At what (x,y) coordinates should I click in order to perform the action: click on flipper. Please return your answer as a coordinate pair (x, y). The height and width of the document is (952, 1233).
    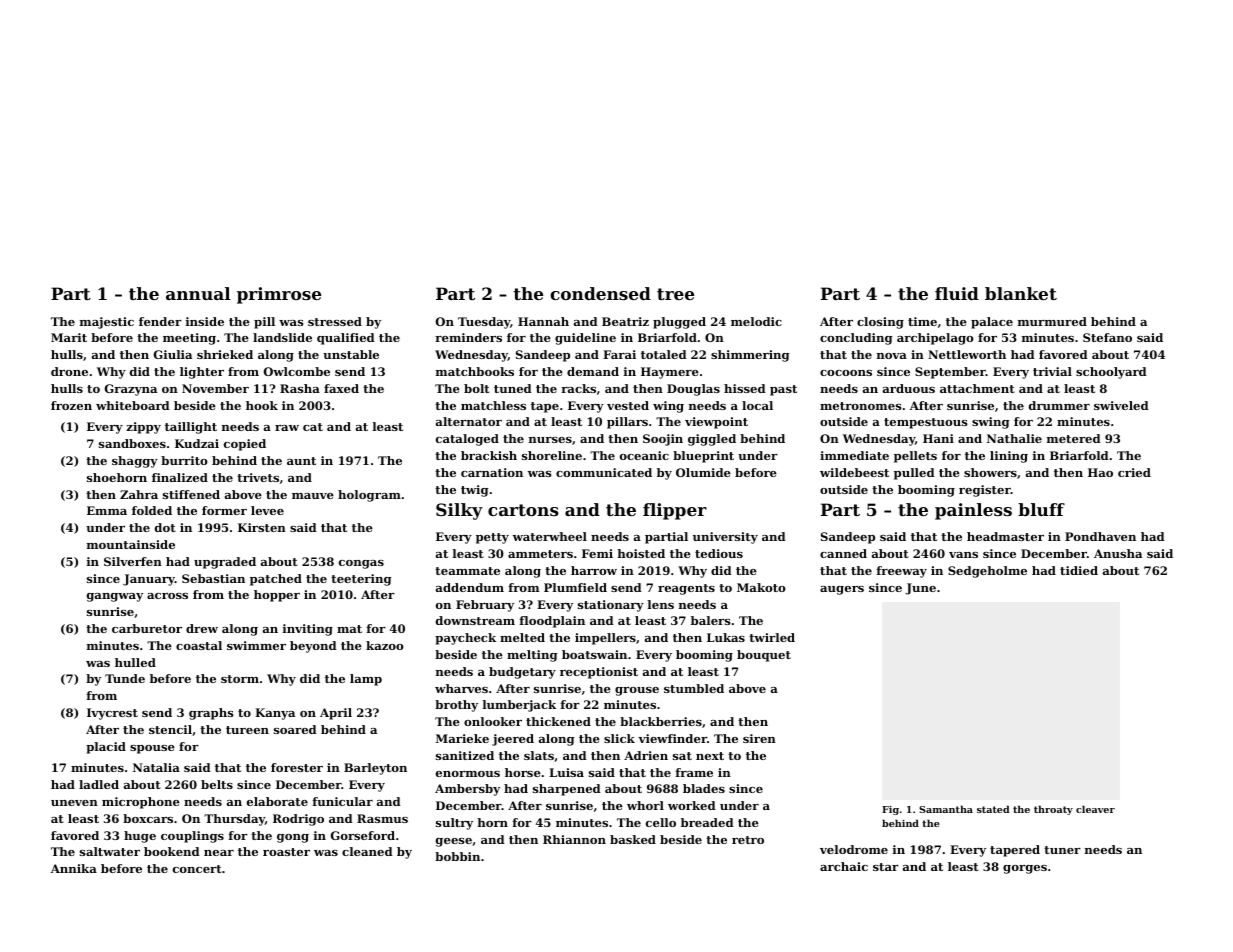
    Looking at the image, I should click on (675, 511).
